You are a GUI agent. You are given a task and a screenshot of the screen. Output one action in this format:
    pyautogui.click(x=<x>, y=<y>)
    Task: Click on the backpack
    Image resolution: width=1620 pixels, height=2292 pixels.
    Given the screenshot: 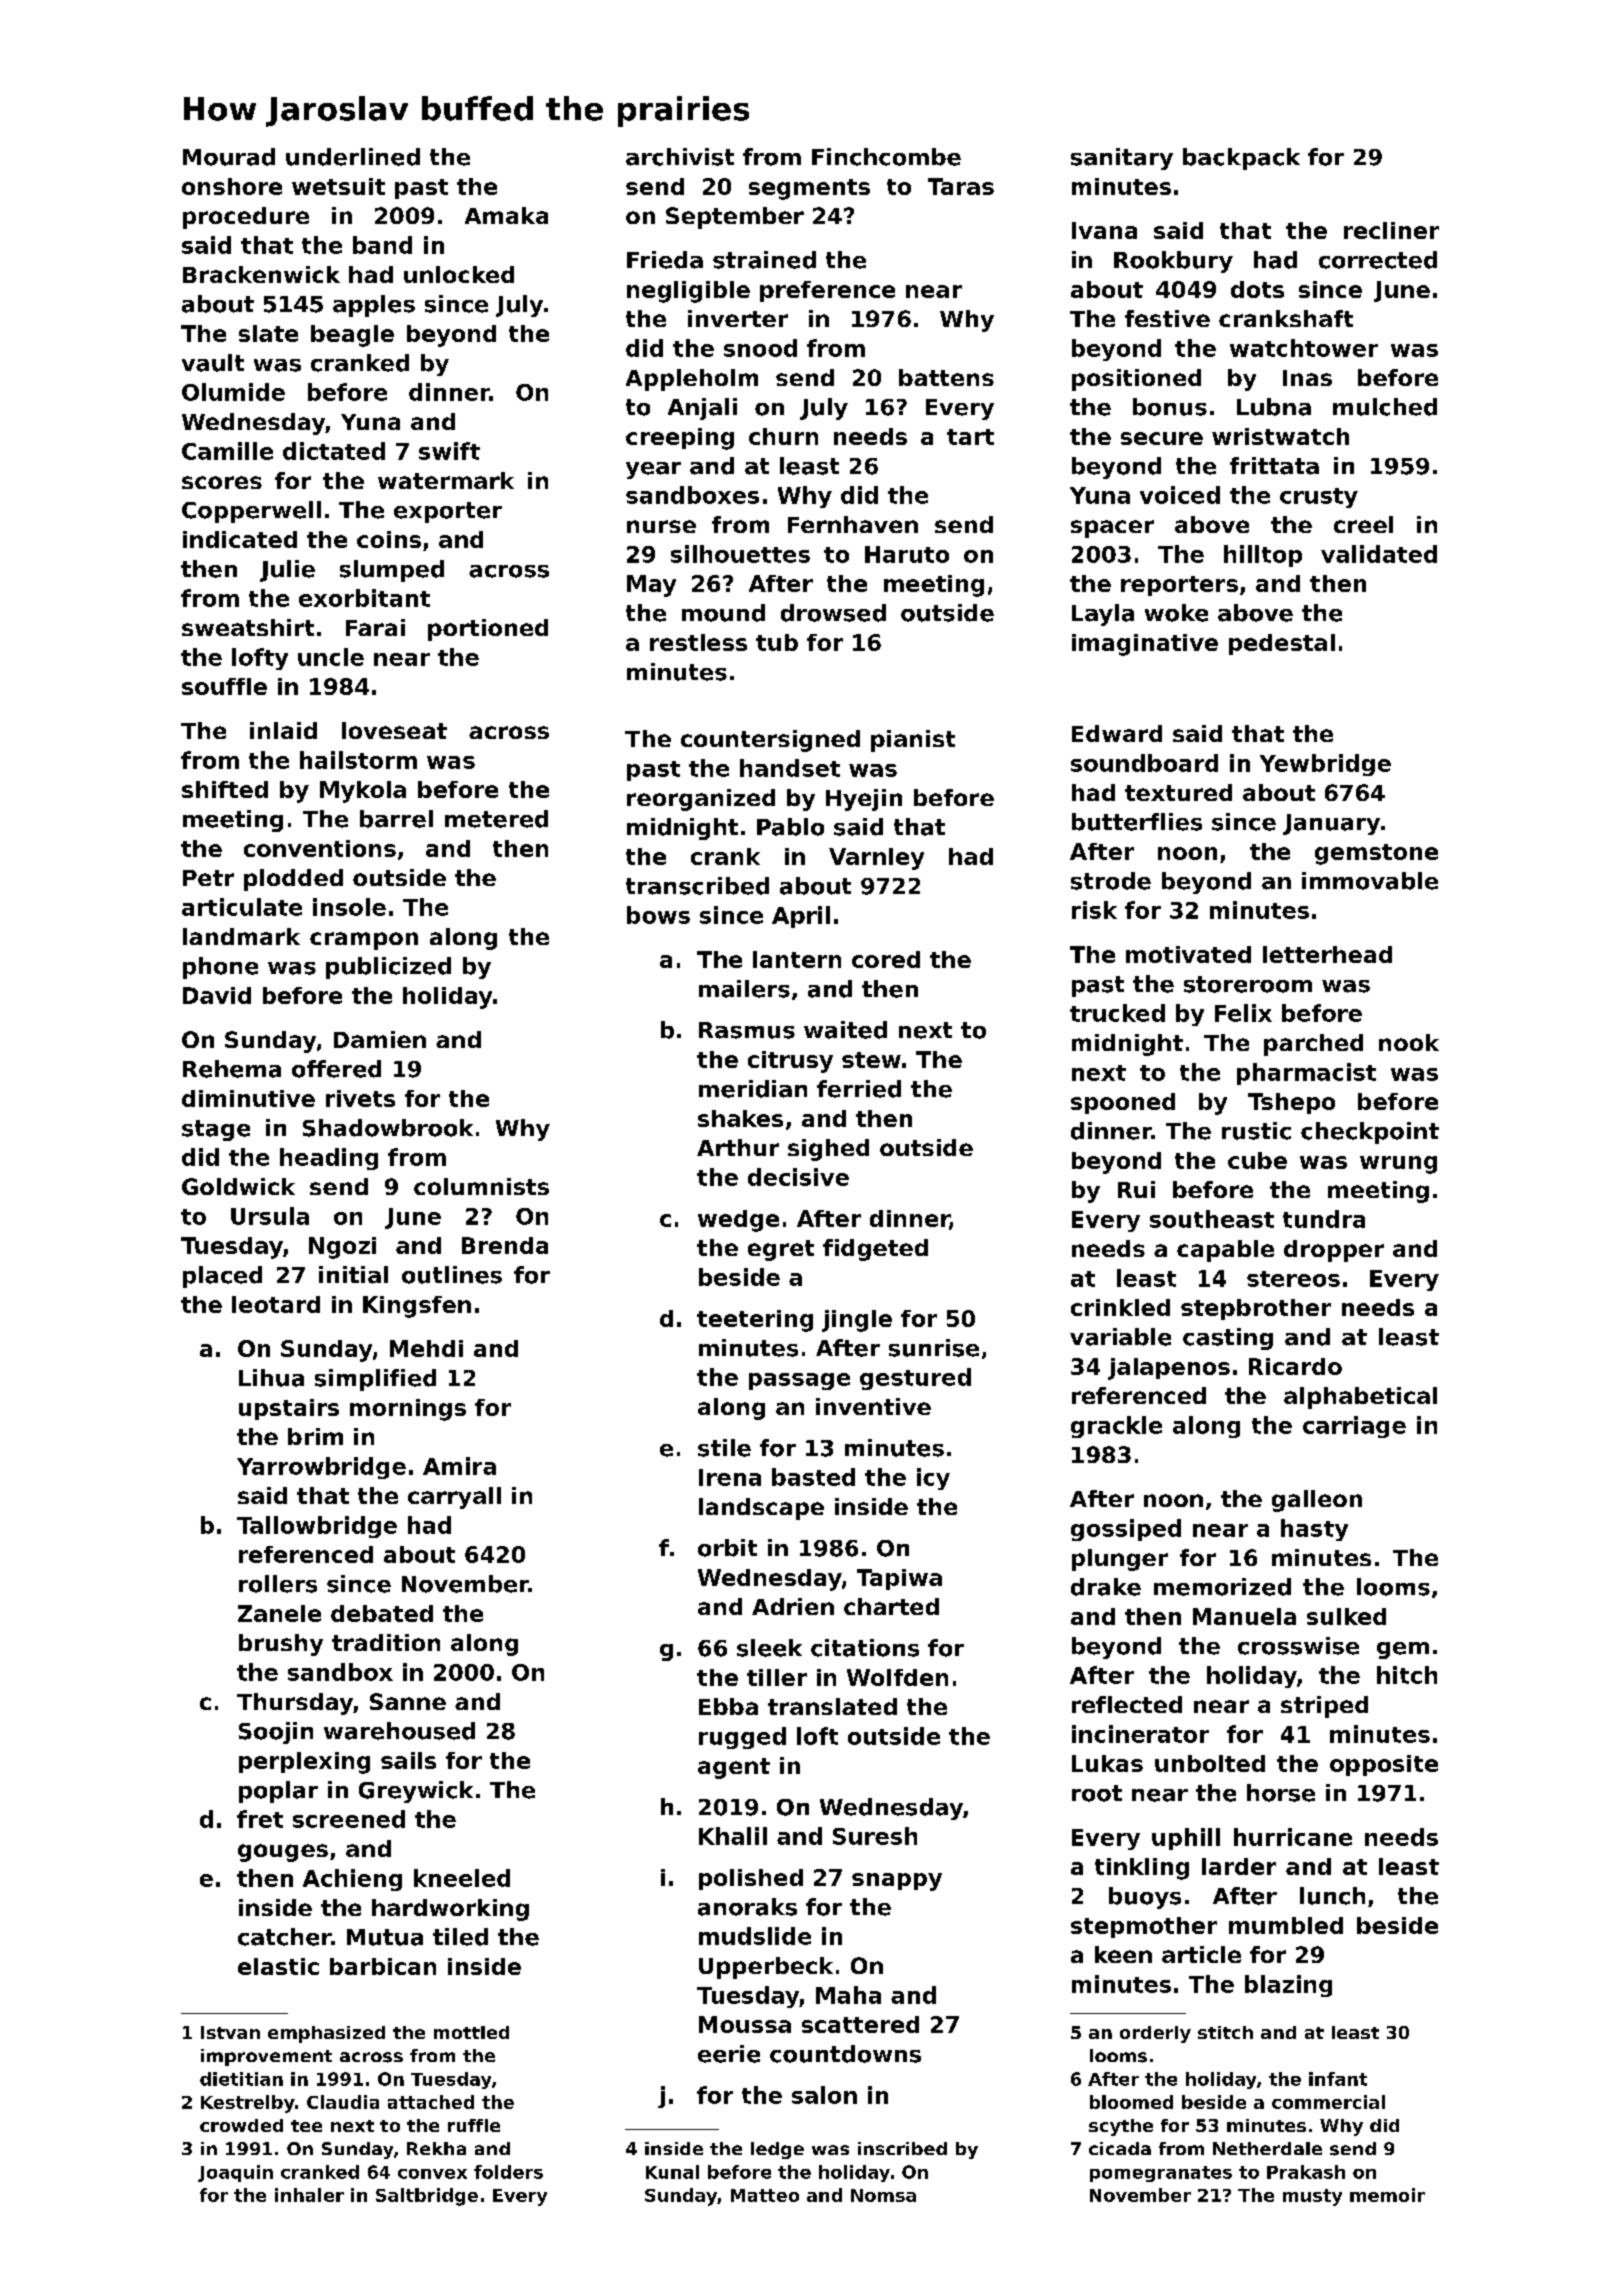 What is the action you would take?
    pyautogui.click(x=1241, y=159)
